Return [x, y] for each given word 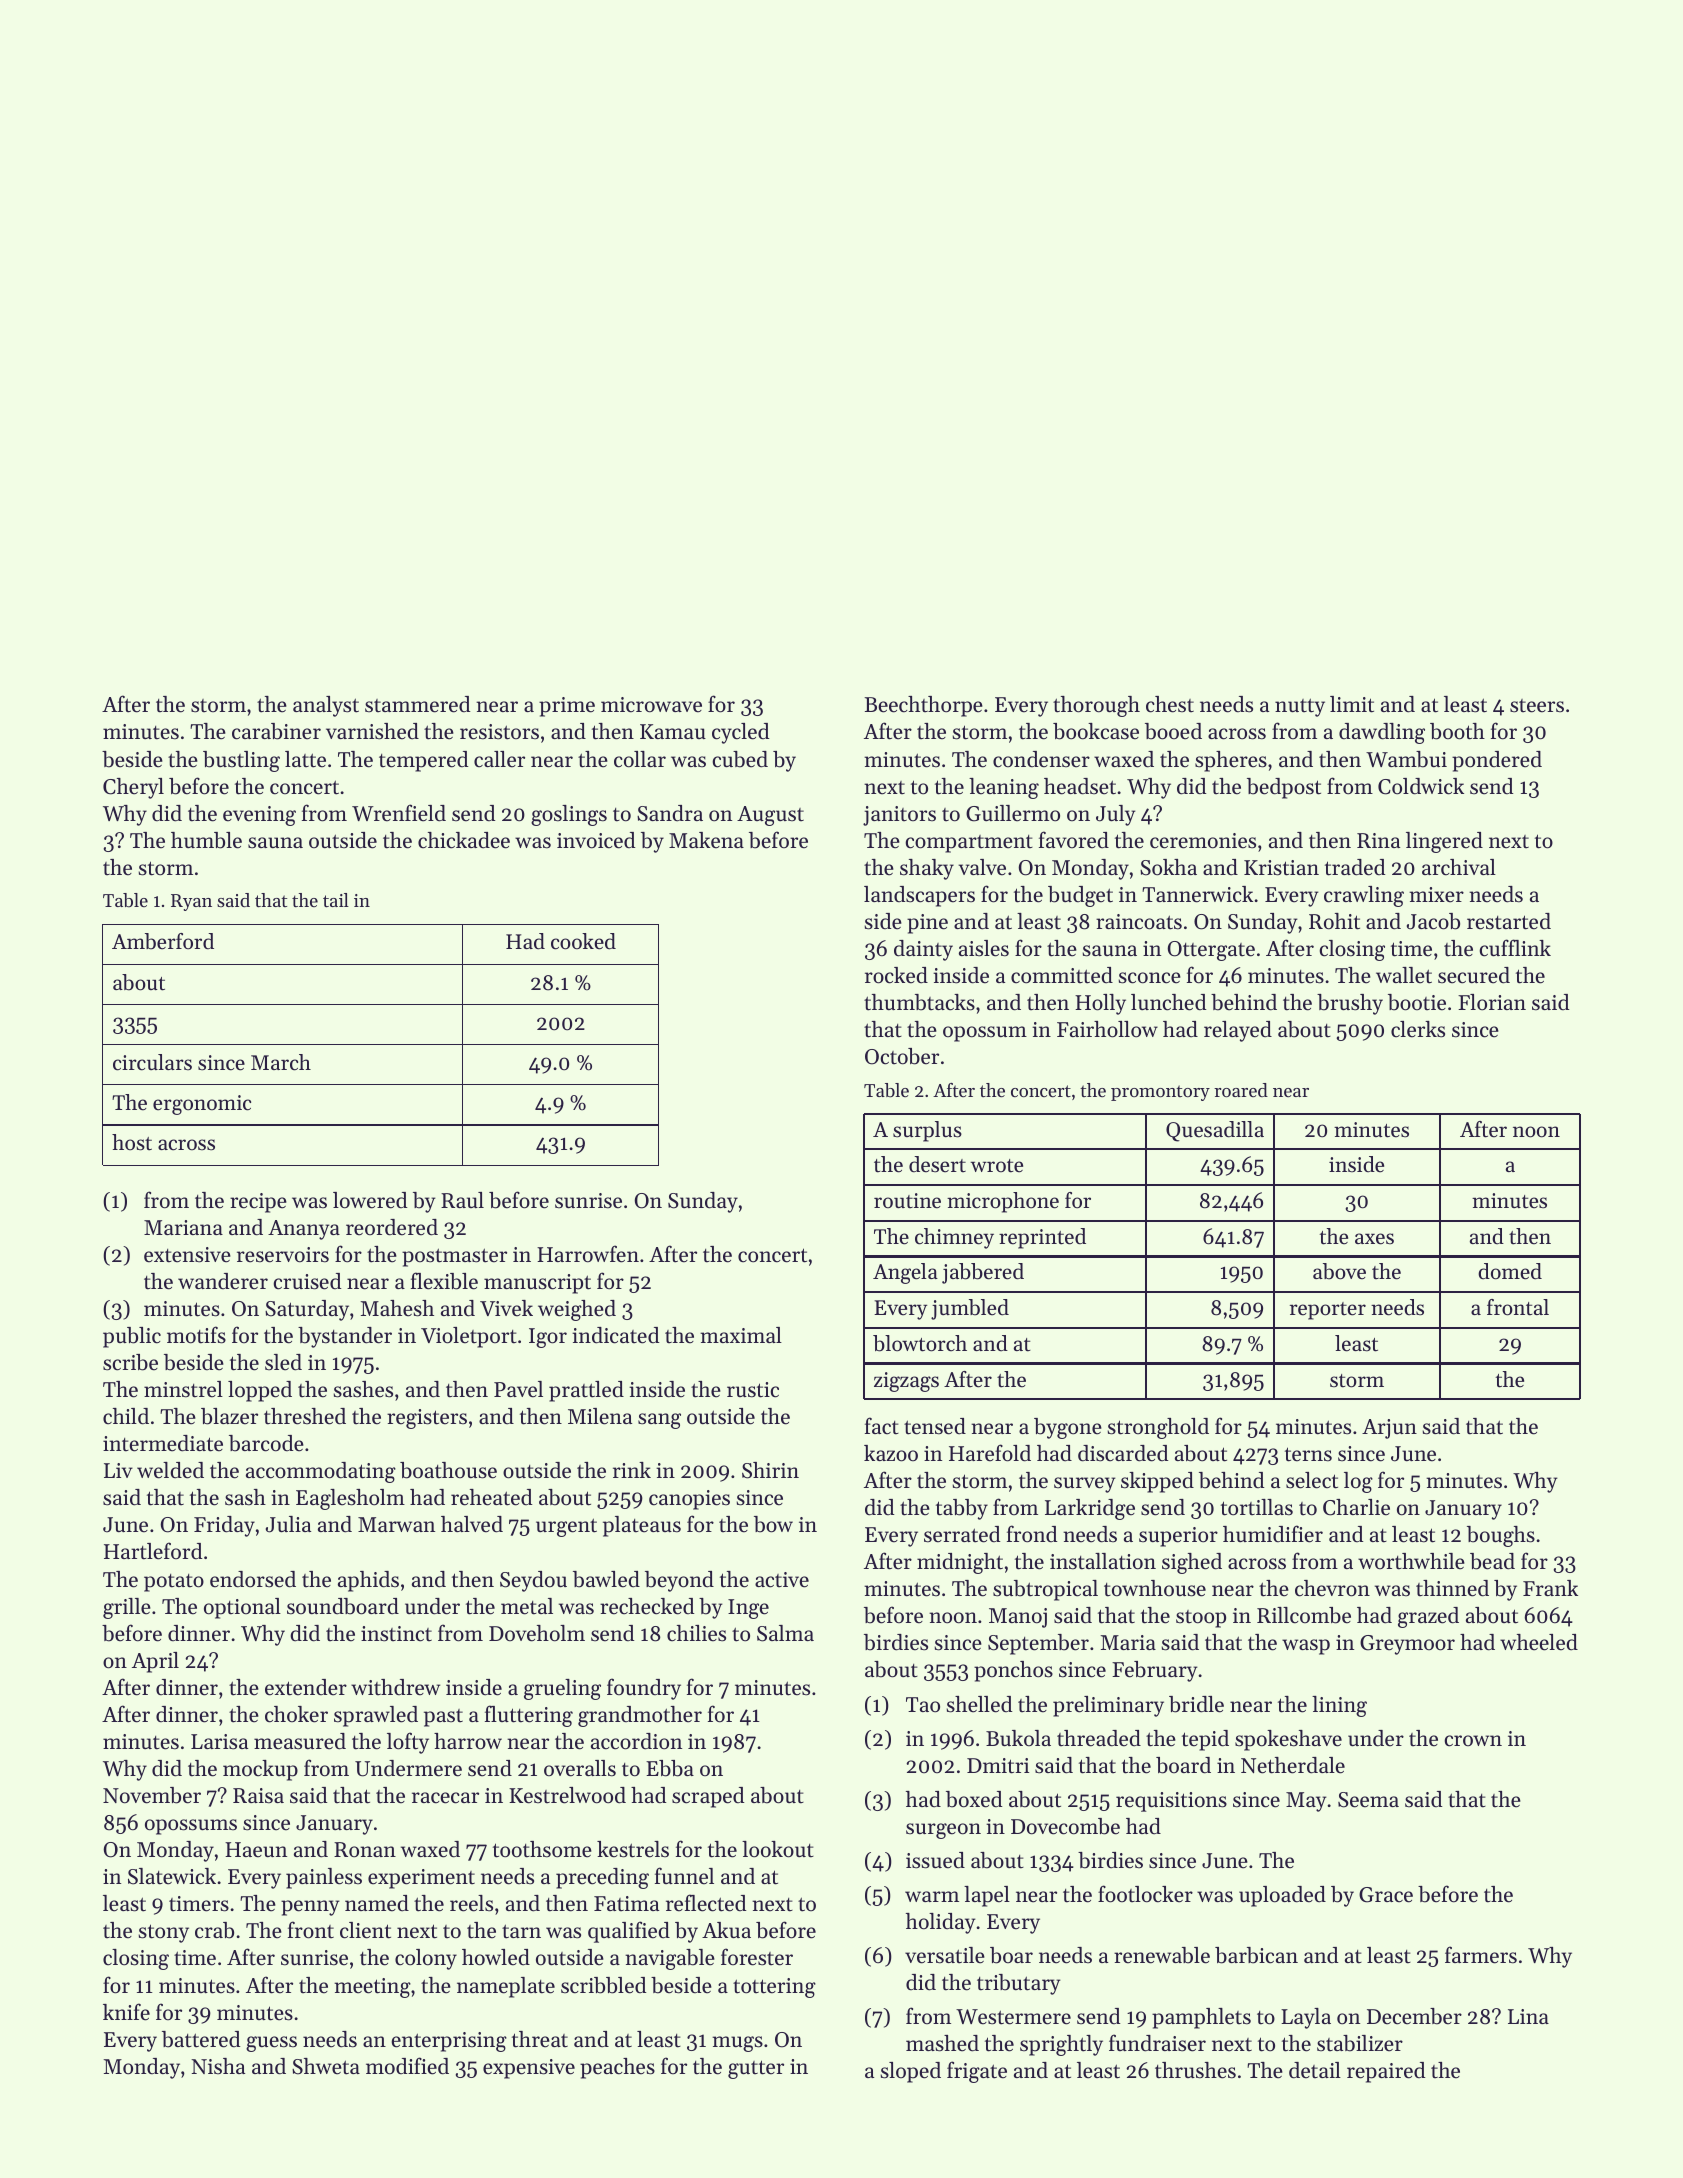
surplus [927, 1131]
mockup [260, 1770]
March [281, 1062]
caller [499, 759]
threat [540, 2039]
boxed [974, 1799]
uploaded [1282, 1896]
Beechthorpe [924, 706]
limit [1352, 704]
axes [1374, 1239]
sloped [911, 2072]
